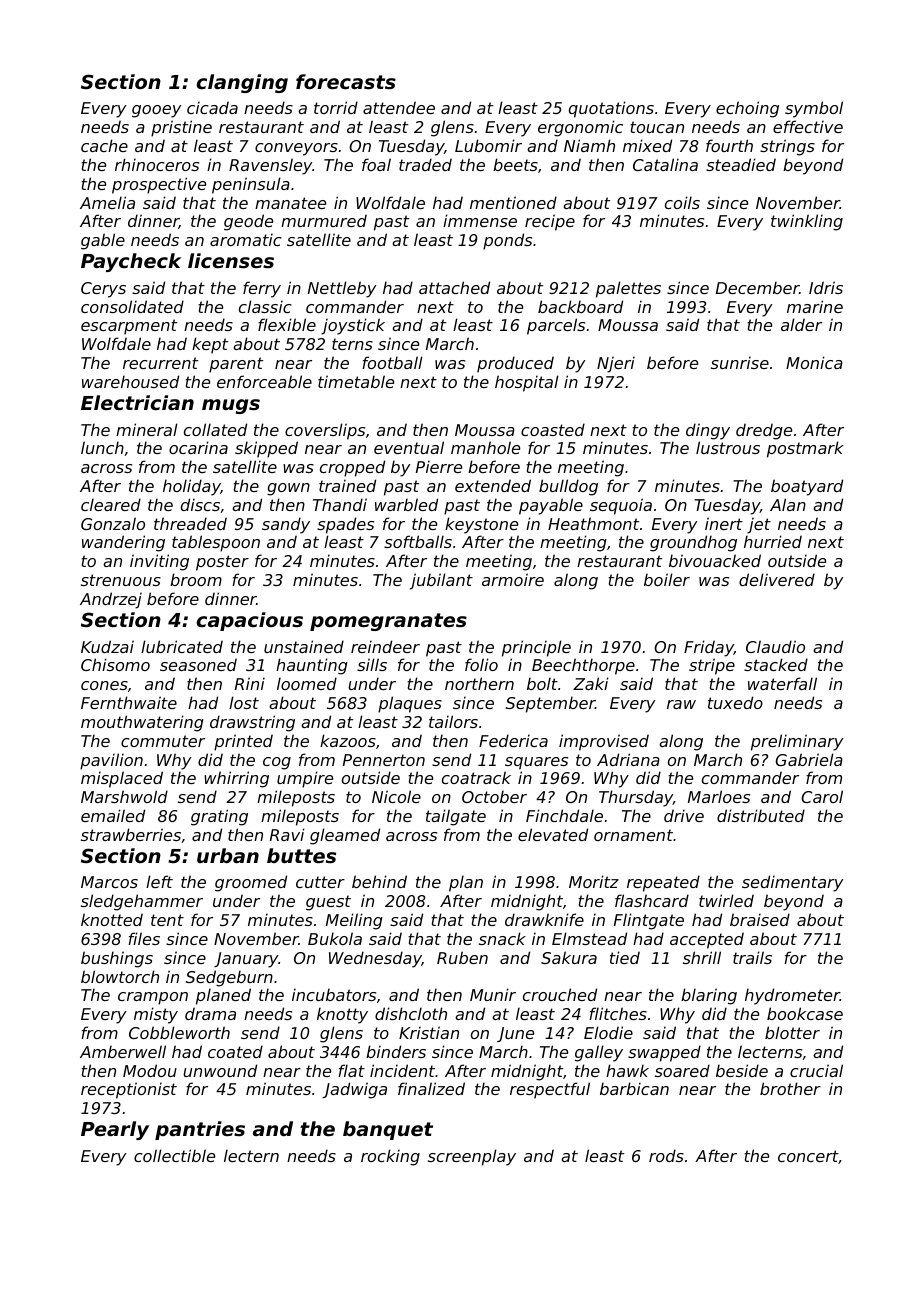 Image resolution: width=924 pixels, height=1314 pixels. I want to click on sandy, so click(286, 525).
